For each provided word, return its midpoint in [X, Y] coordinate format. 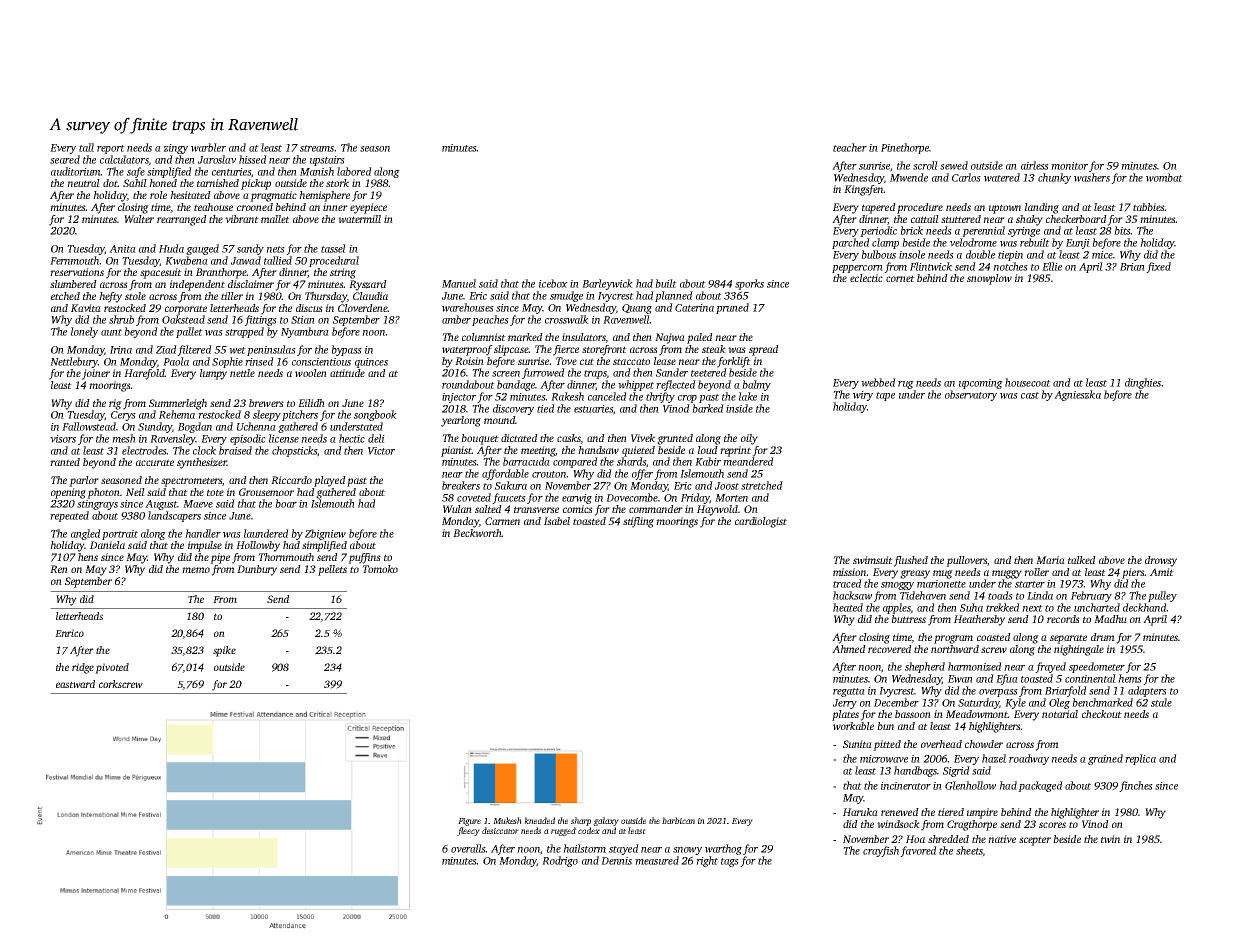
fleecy [468, 831]
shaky [1029, 220]
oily [749, 439]
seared [65, 159]
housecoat [1028, 382]
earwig [577, 499]
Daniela [107, 545]
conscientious [321, 362]
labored [354, 171]
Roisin [469, 361]
